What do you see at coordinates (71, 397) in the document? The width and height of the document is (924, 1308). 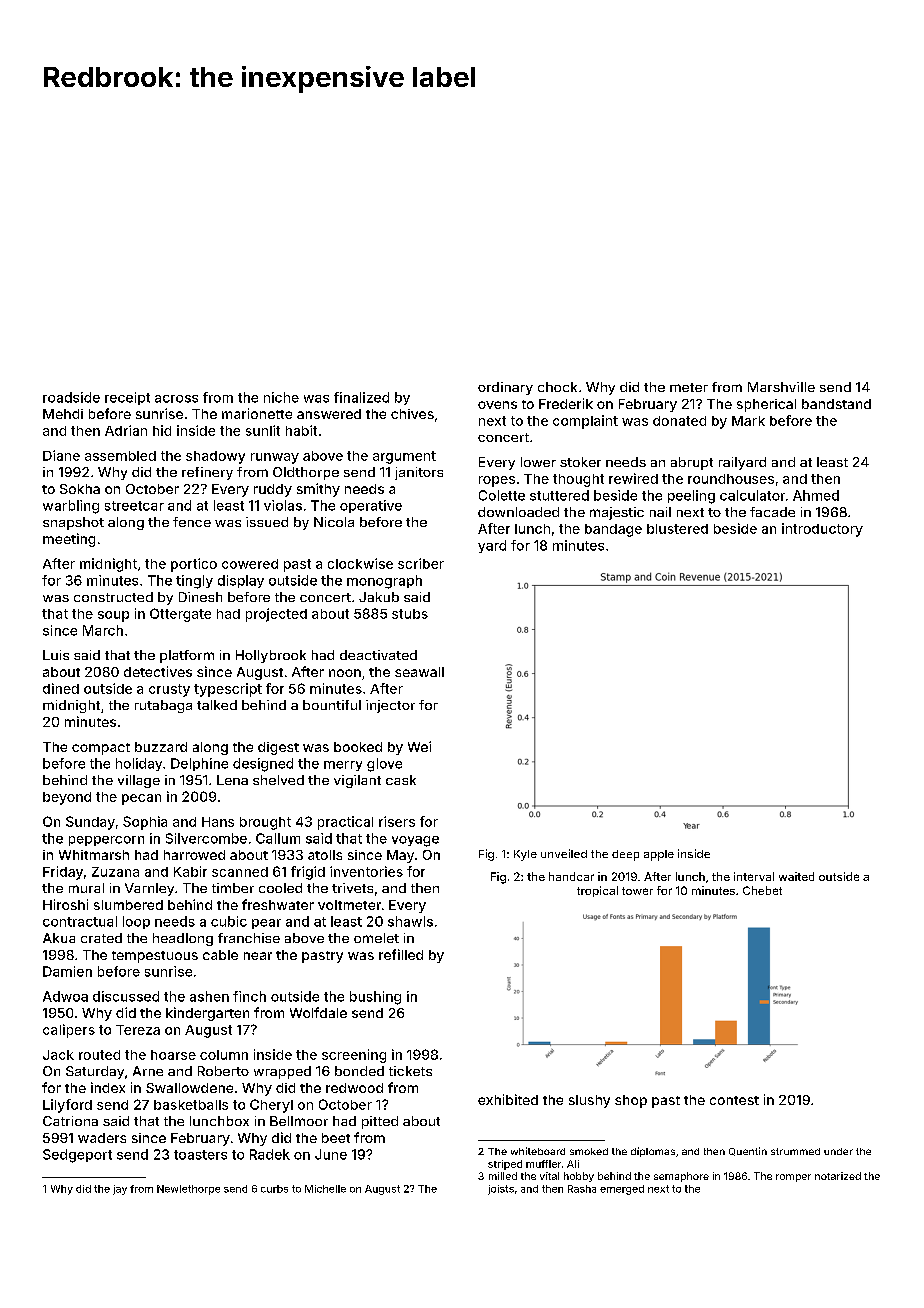 I see `roadside` at bounding box center [71, 397].
